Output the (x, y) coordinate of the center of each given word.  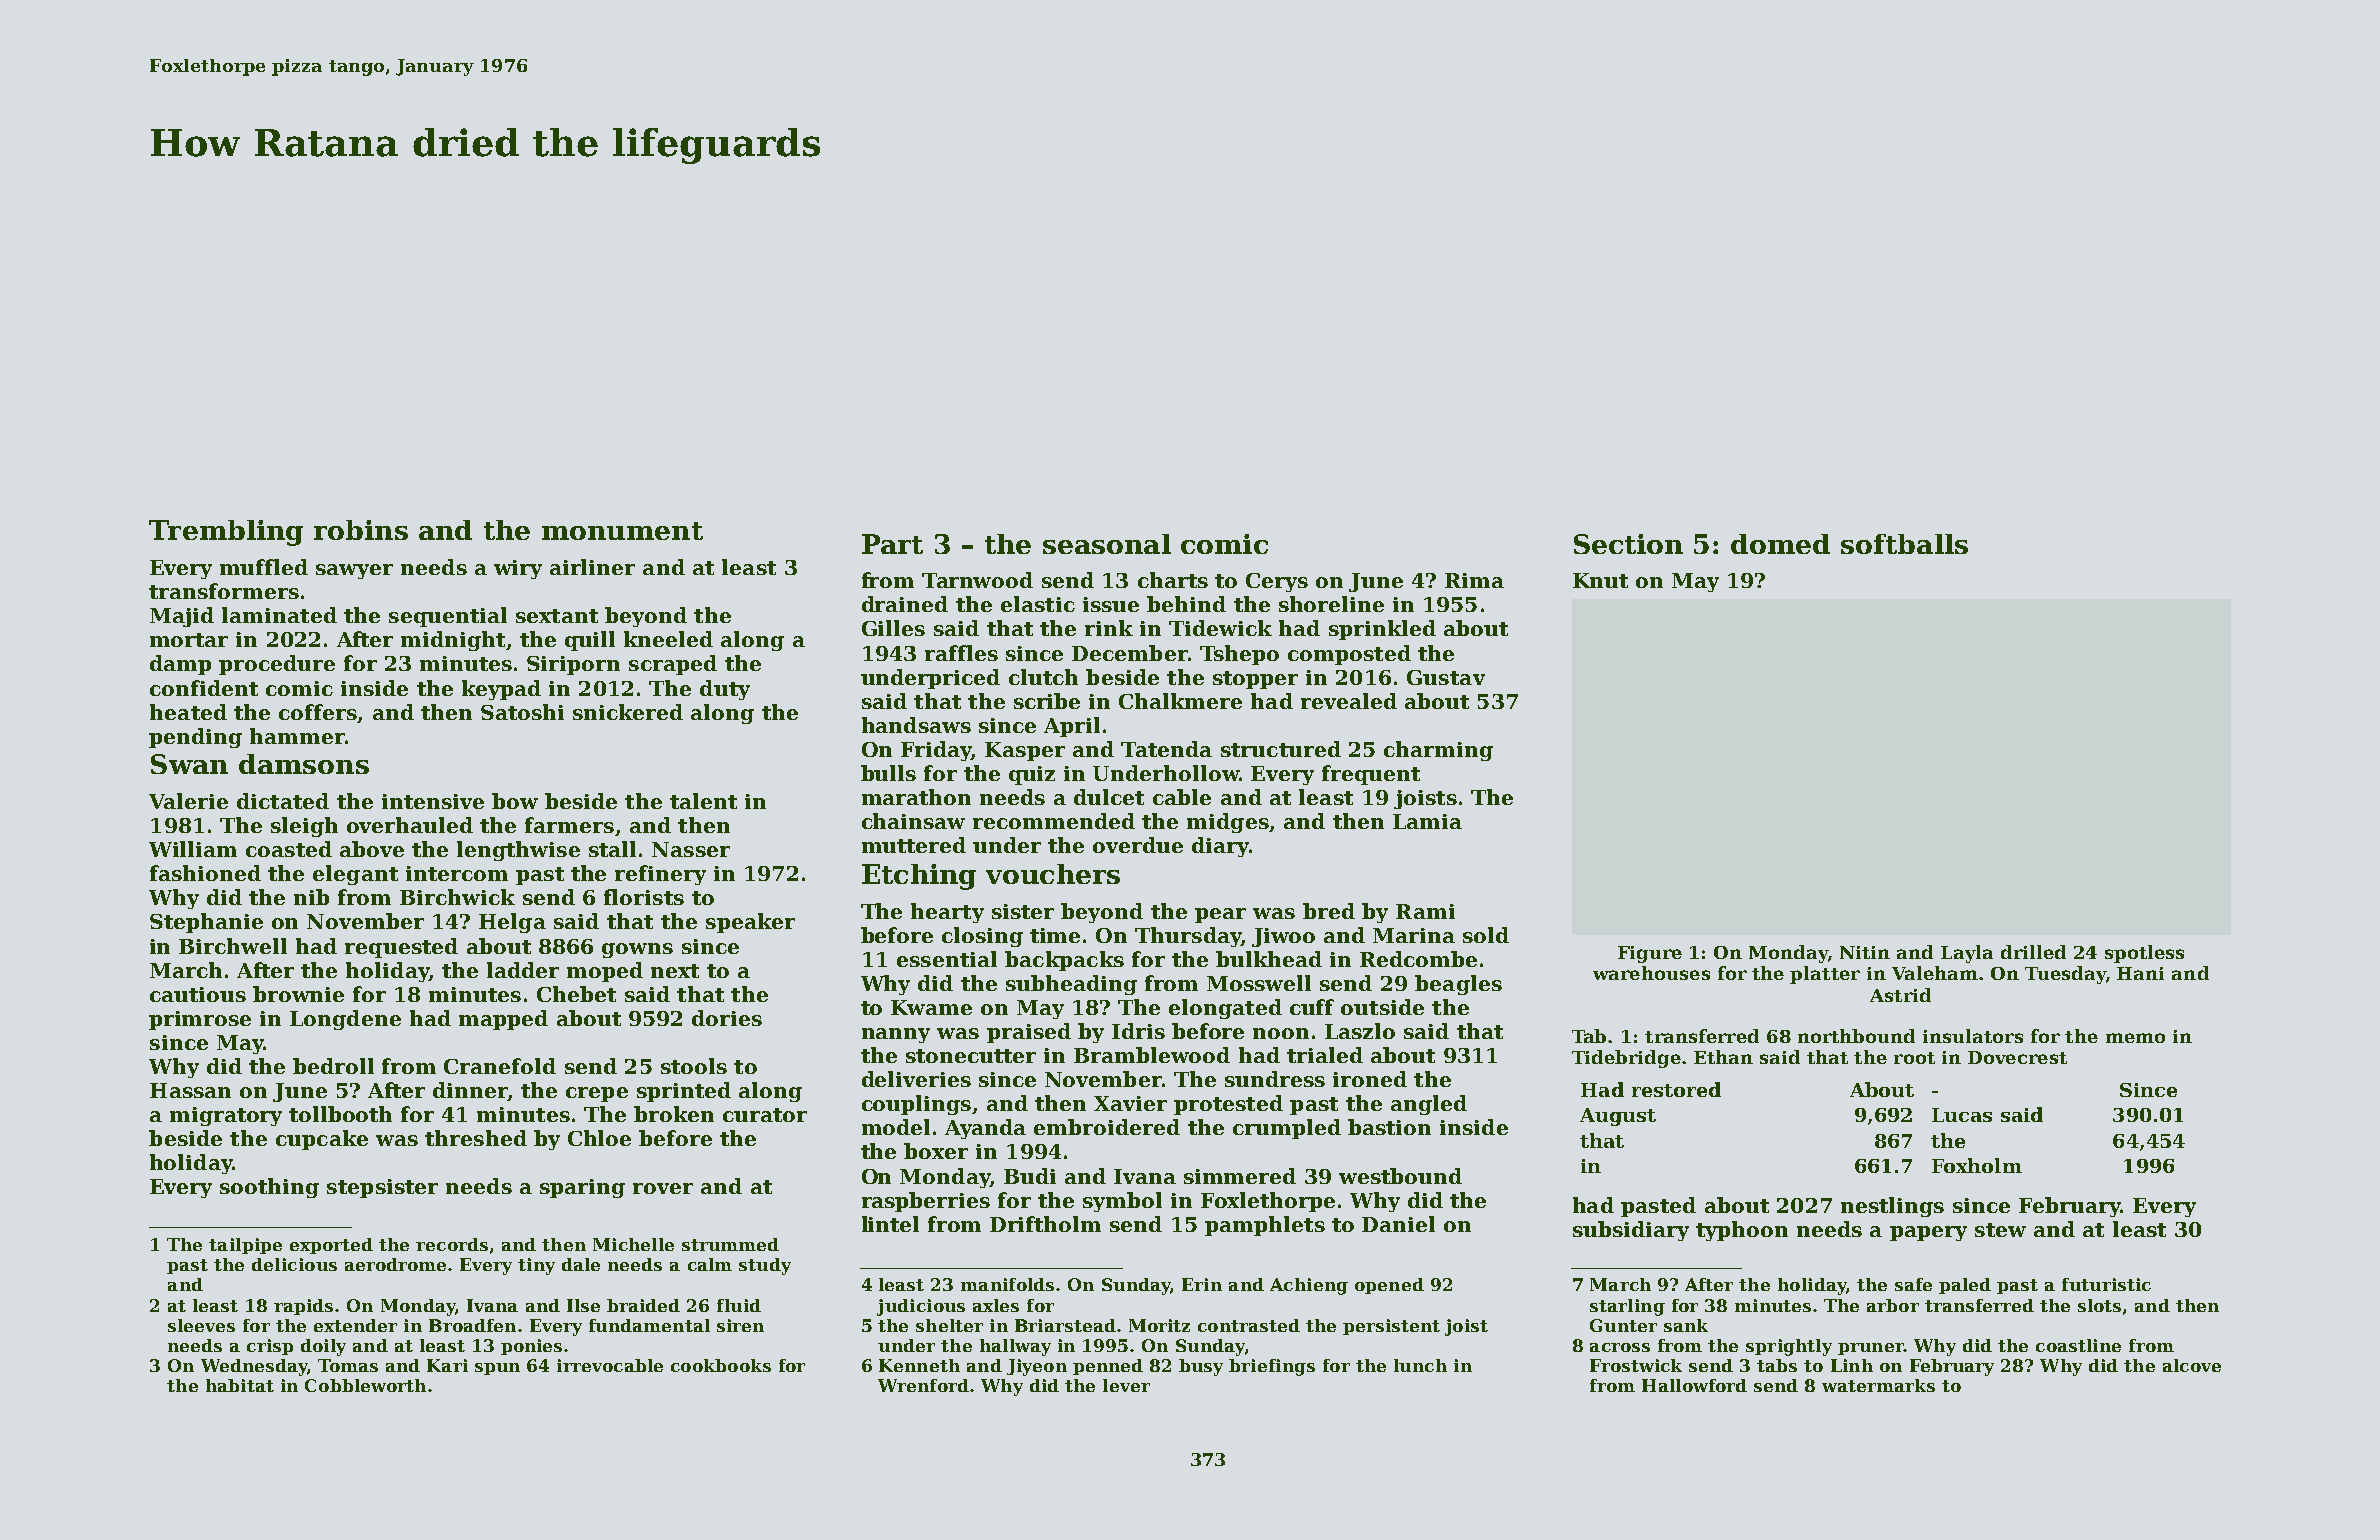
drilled (2033, 952)
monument (622, 531)
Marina (1414, 935)
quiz (1032, 775)
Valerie (188, 801)
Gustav (1446, 677)
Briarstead (1065, 1325)
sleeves (201, 1325)
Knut (1600, 580)
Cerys (1277, 582)
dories (727, 1018)
